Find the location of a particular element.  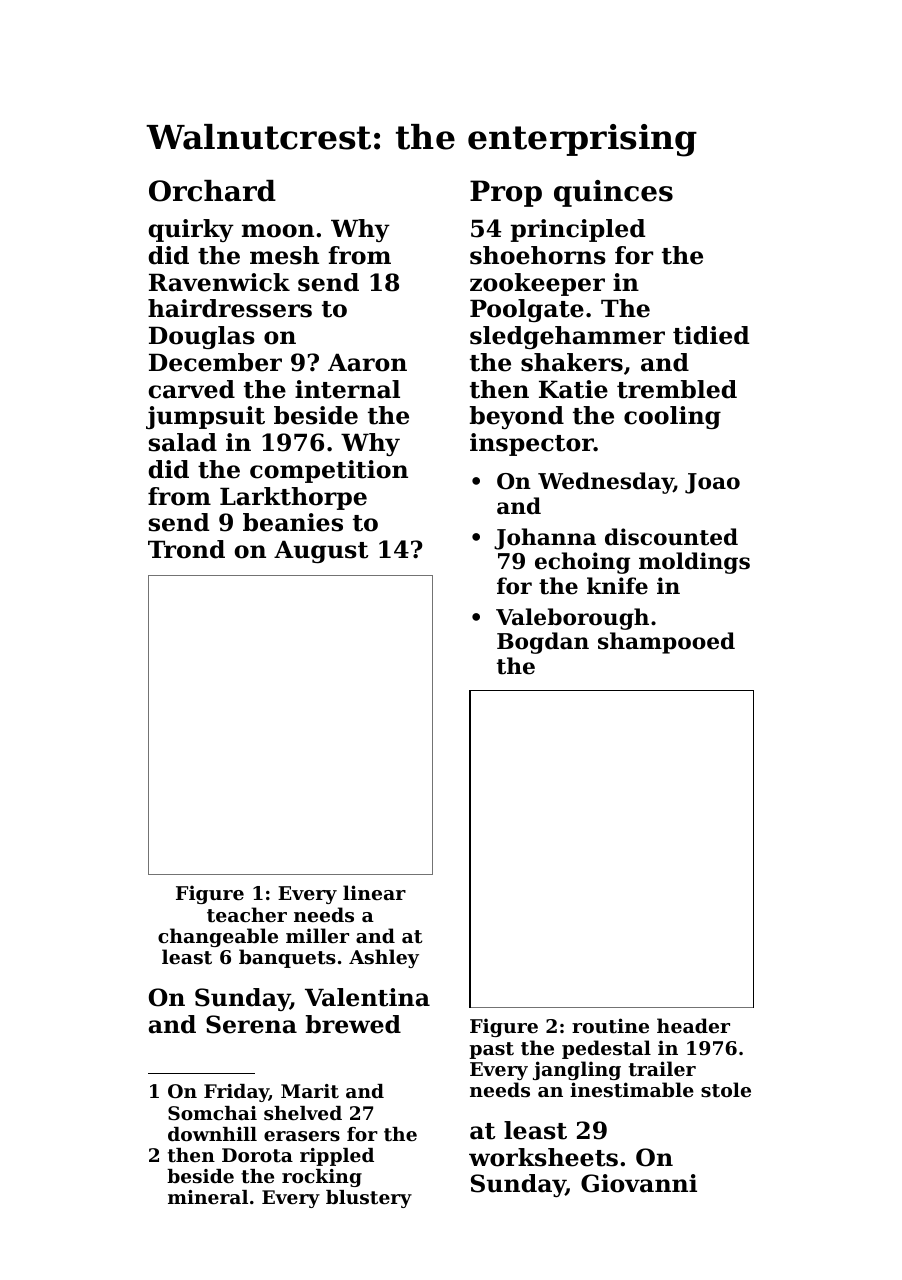

mineral is located at coordinates (208, 1197).
